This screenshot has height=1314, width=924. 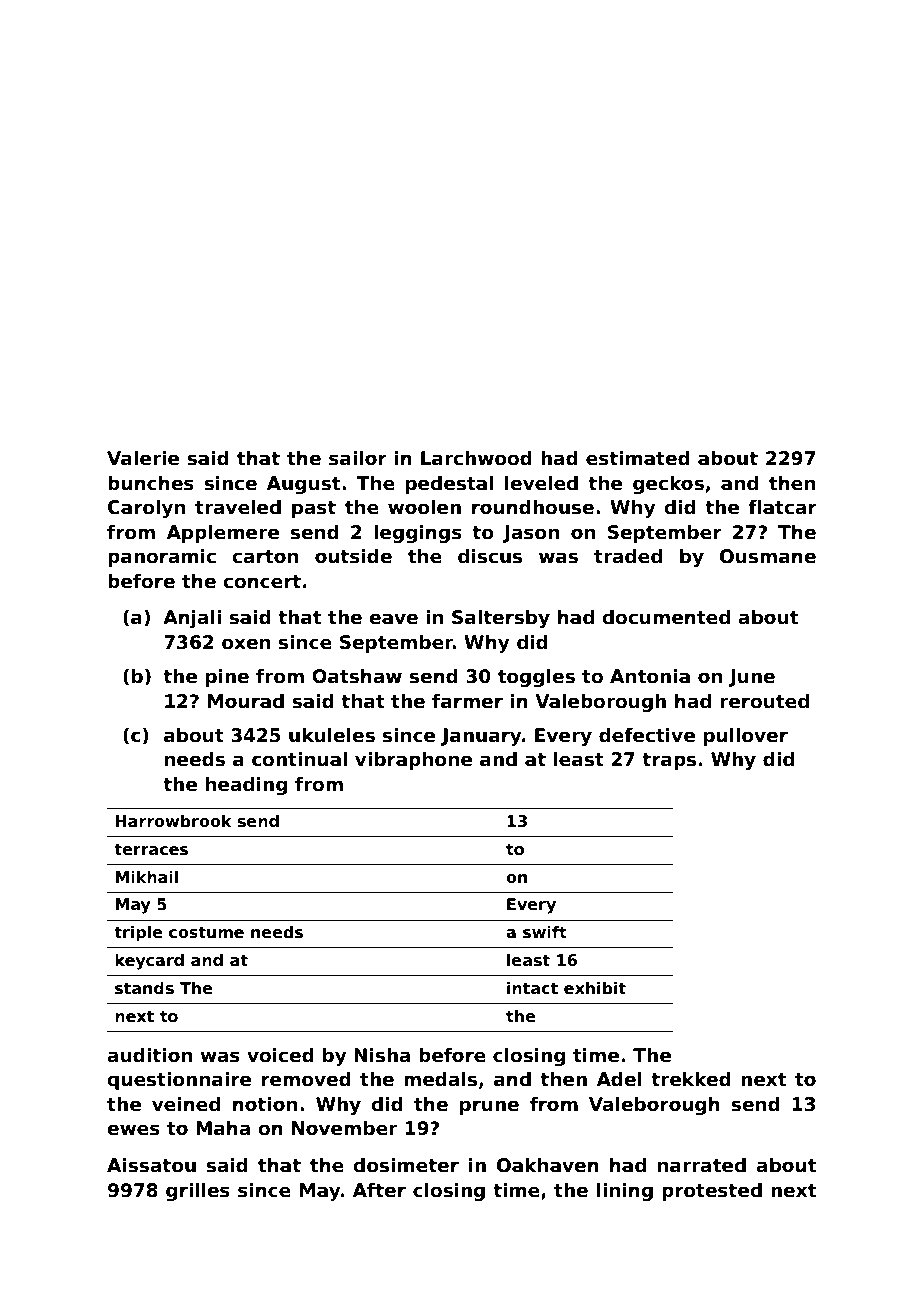 I want to click on After, so click(x=379, y=1190).
